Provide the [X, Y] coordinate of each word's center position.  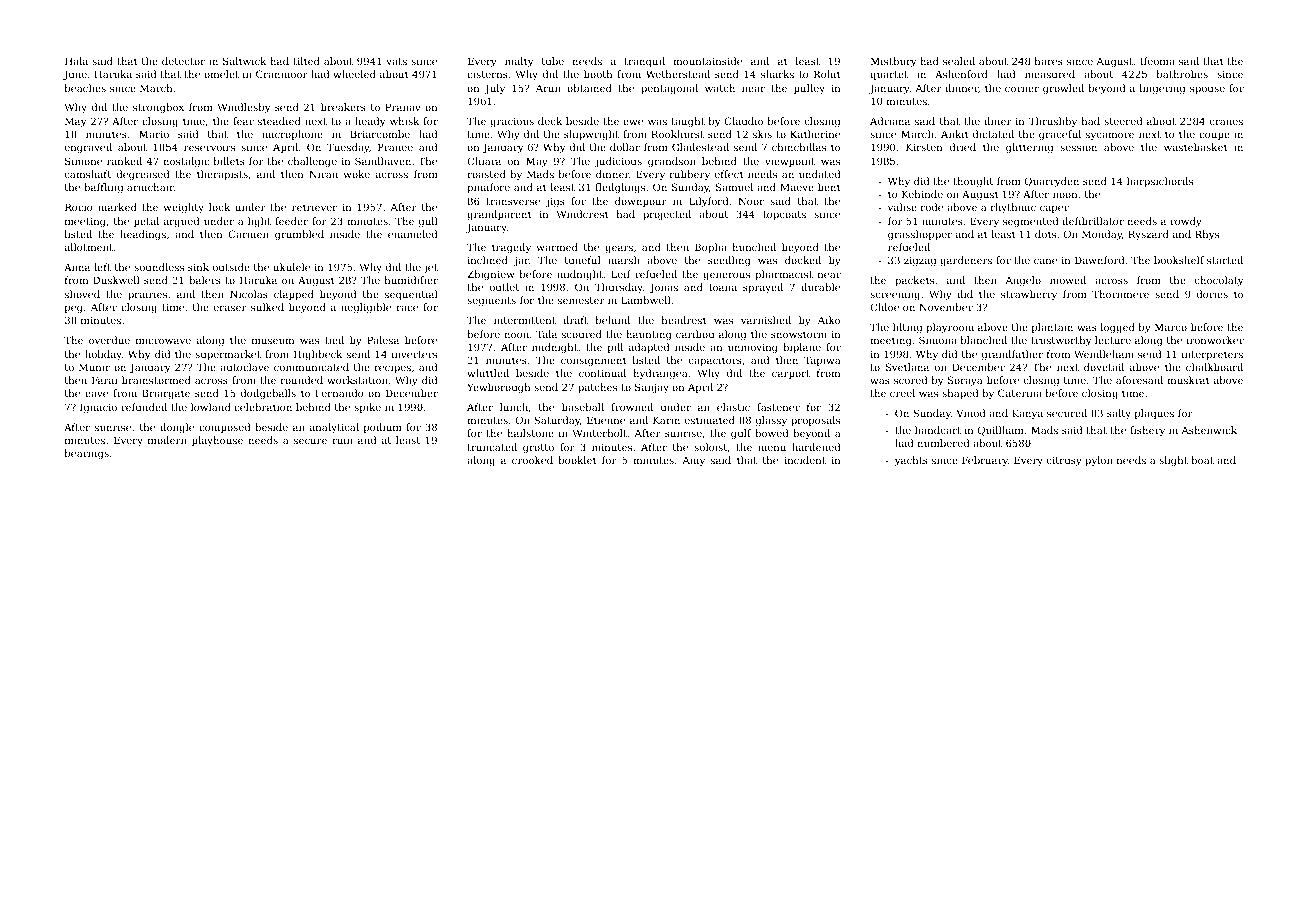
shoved [82, 294]
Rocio [79, 207]
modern [167, 440]
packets [914, 281]
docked [803, 260]
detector [183, 61]
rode [932, 207]
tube [553, 61]
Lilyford [708, 202]
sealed [959, 61]
